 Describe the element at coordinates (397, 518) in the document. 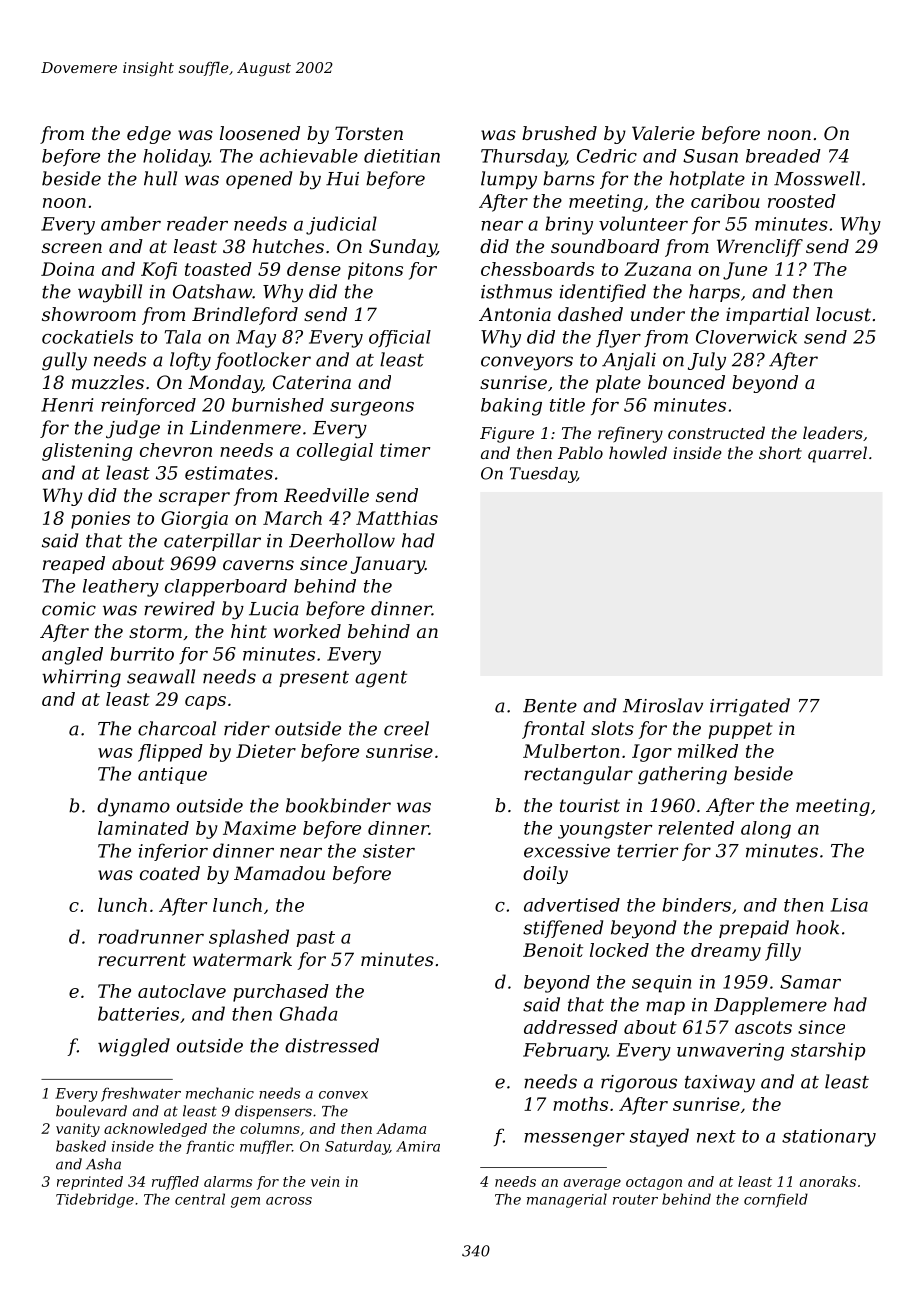

I see `Matthias` at that location.
